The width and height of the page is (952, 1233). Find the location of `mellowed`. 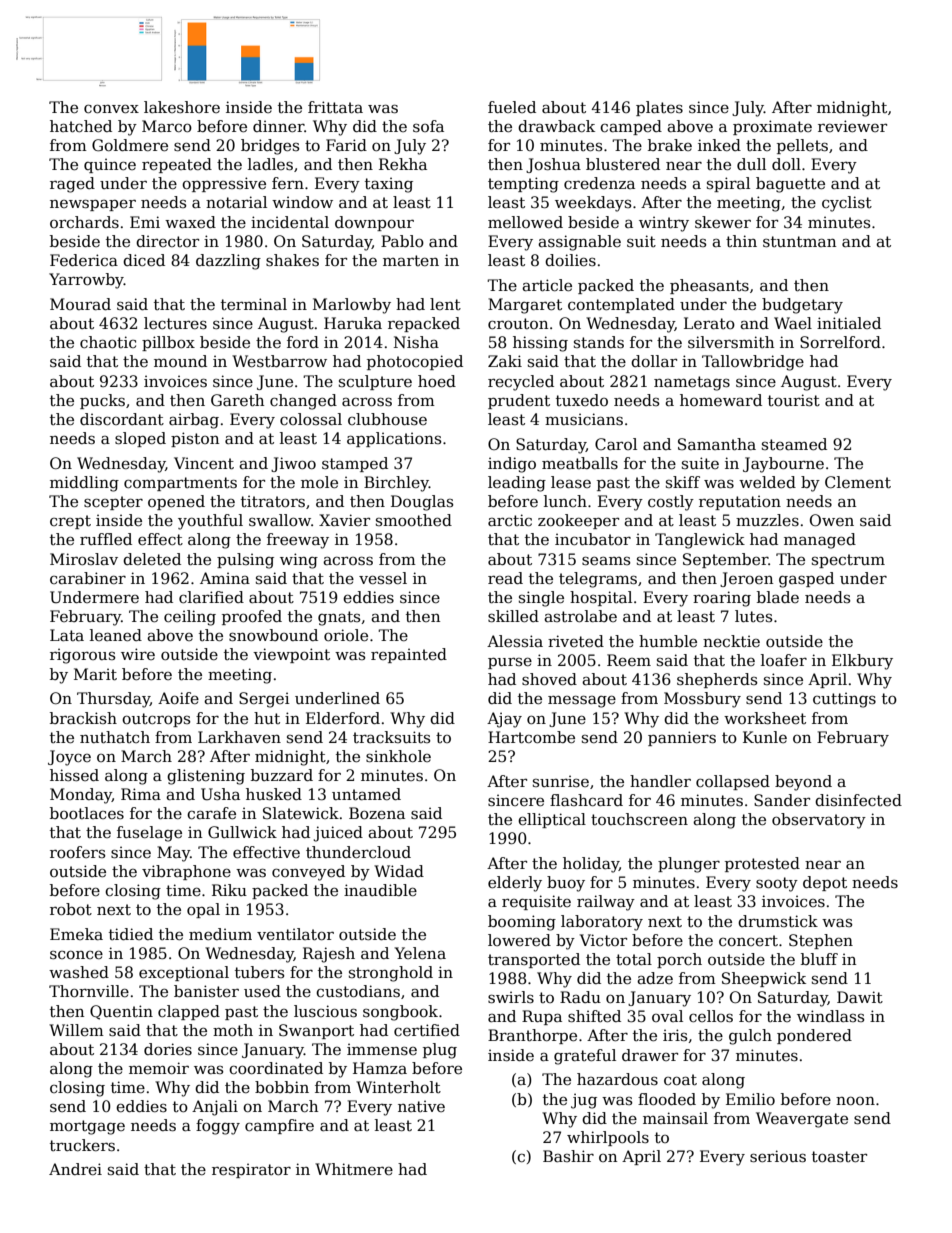

mellowed is located at coordinates (525, 222).
